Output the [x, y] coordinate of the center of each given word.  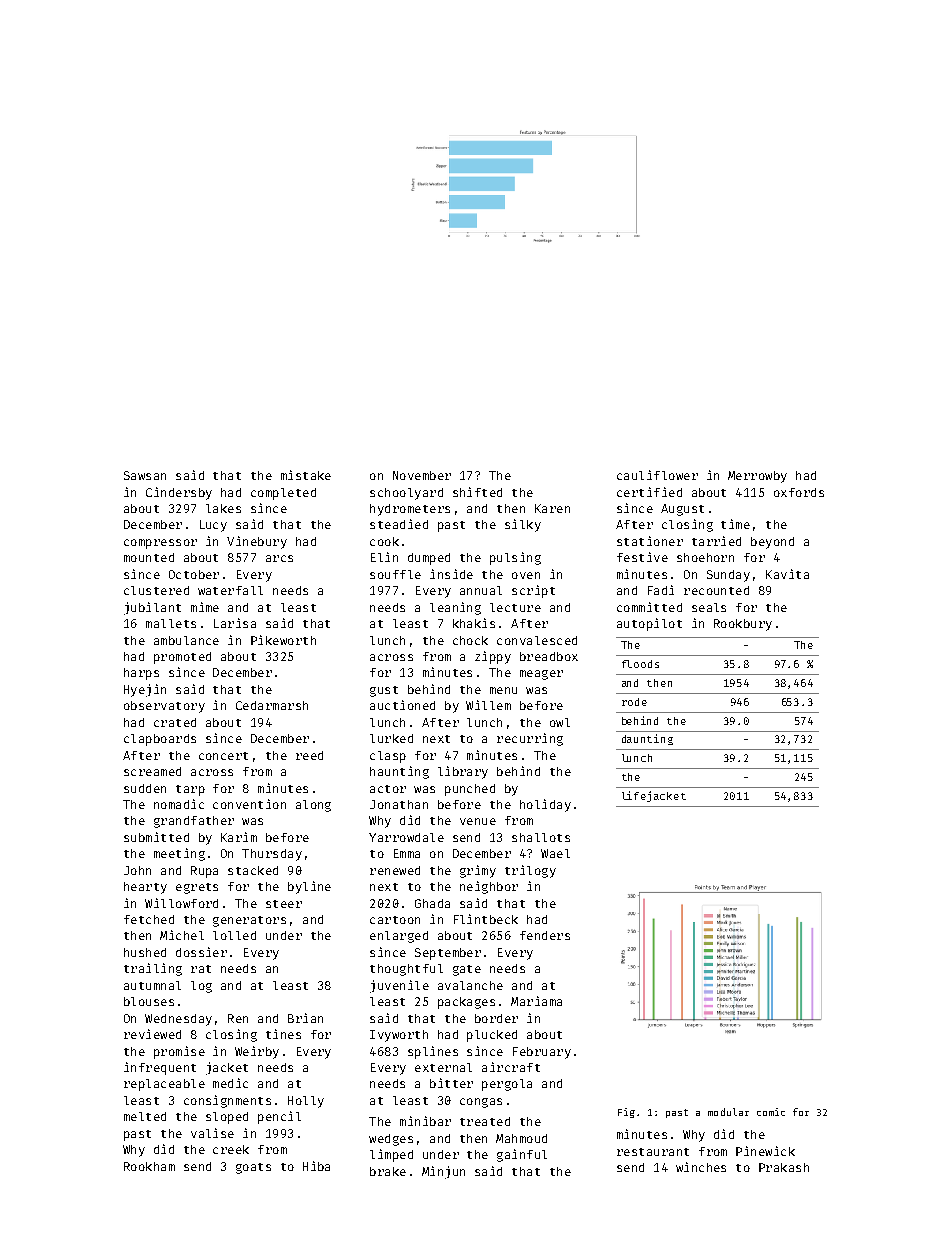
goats [253, 1168]
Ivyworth [399, 1036]
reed [309, 755]
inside [451, 574]
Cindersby [179, 493]
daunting [647, 739]
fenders [545, 935]
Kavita [787, 574]
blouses [149, 1001]
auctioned [402, 705]
